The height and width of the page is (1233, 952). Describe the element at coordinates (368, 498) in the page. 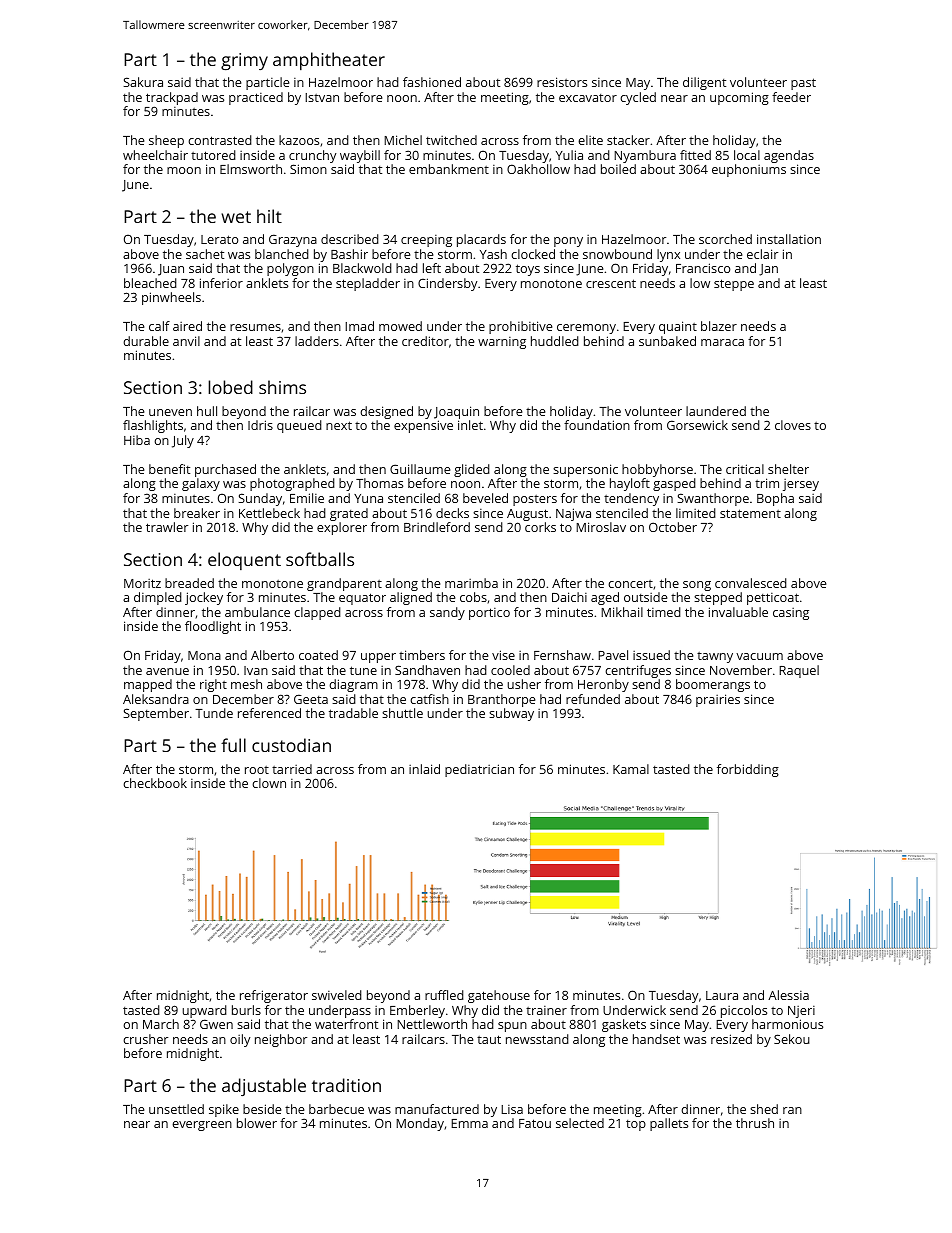

I see `Yuna` at that location.
